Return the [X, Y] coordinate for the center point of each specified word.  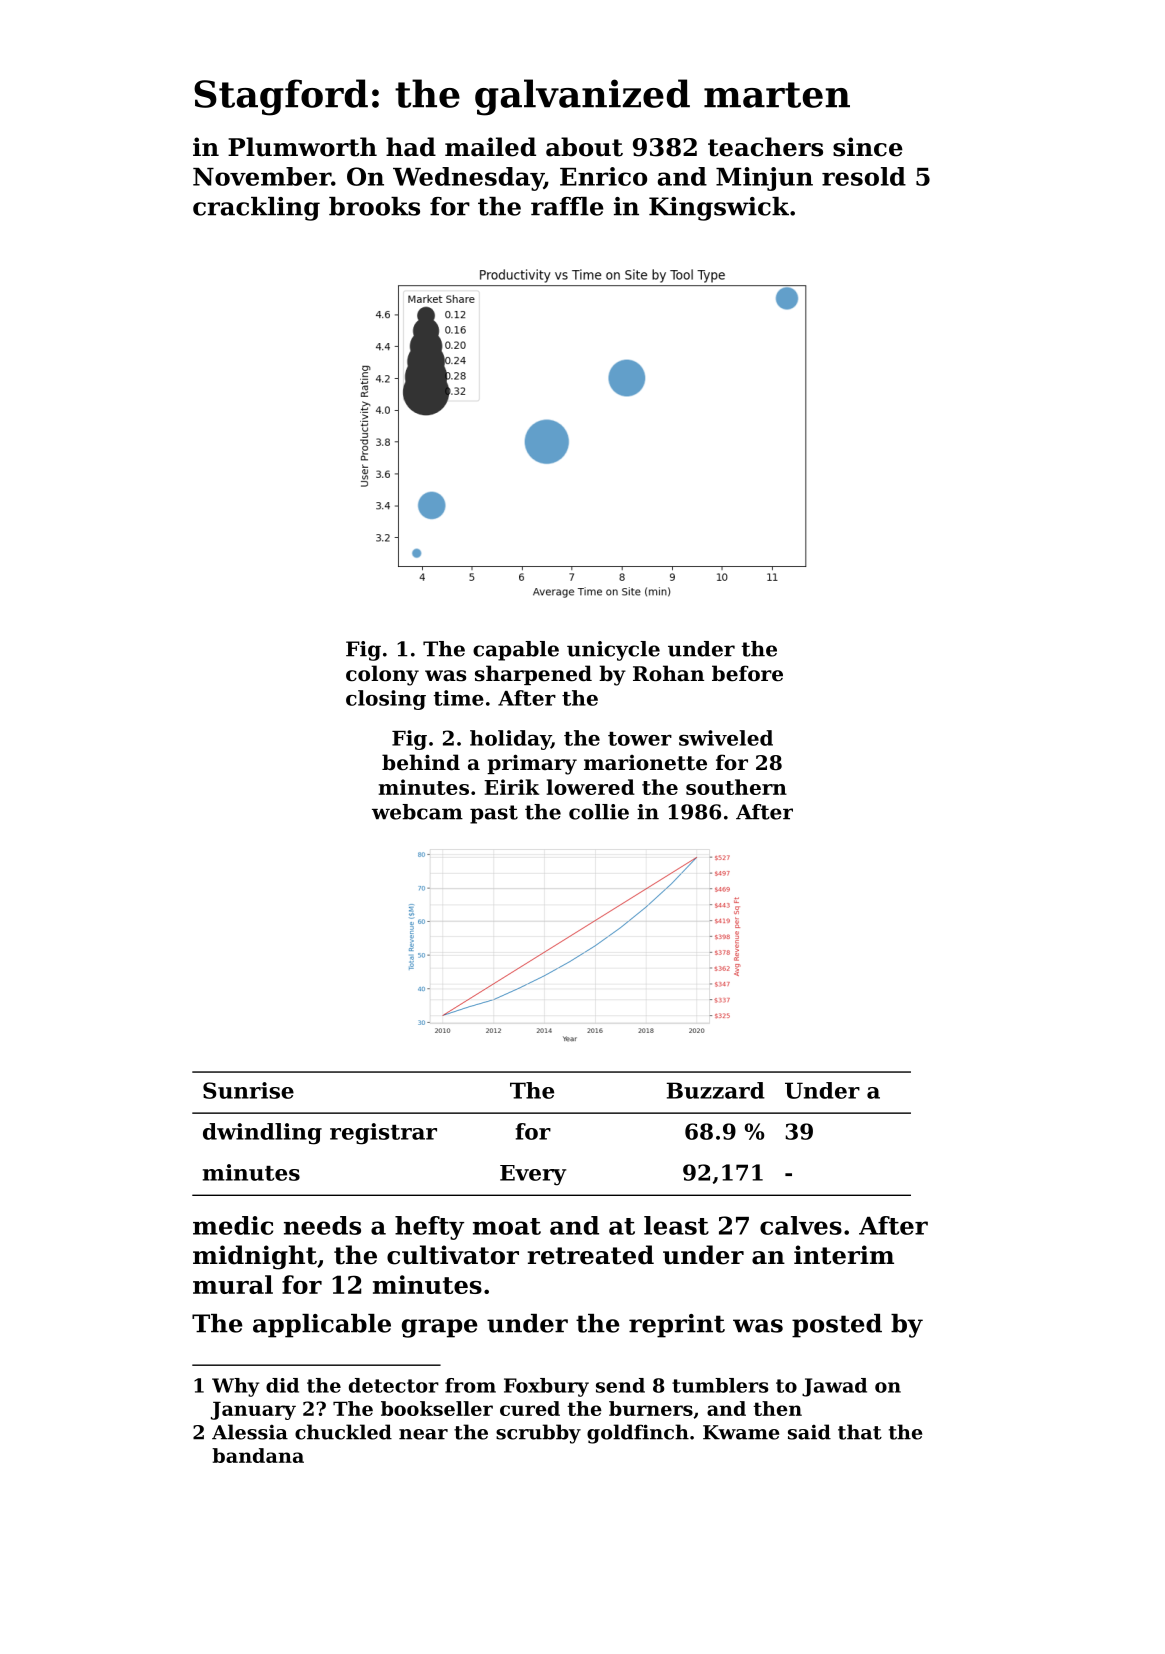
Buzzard [716, 1090]
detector [394, 1385]
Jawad [834, 1387]
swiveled [726, 738]
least [676, 1225]
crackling [256, 209]
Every [533, 1175]
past [494, 814]
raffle [567, 206]
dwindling [262, 1134]
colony [382, 675]
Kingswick [719, 209]
